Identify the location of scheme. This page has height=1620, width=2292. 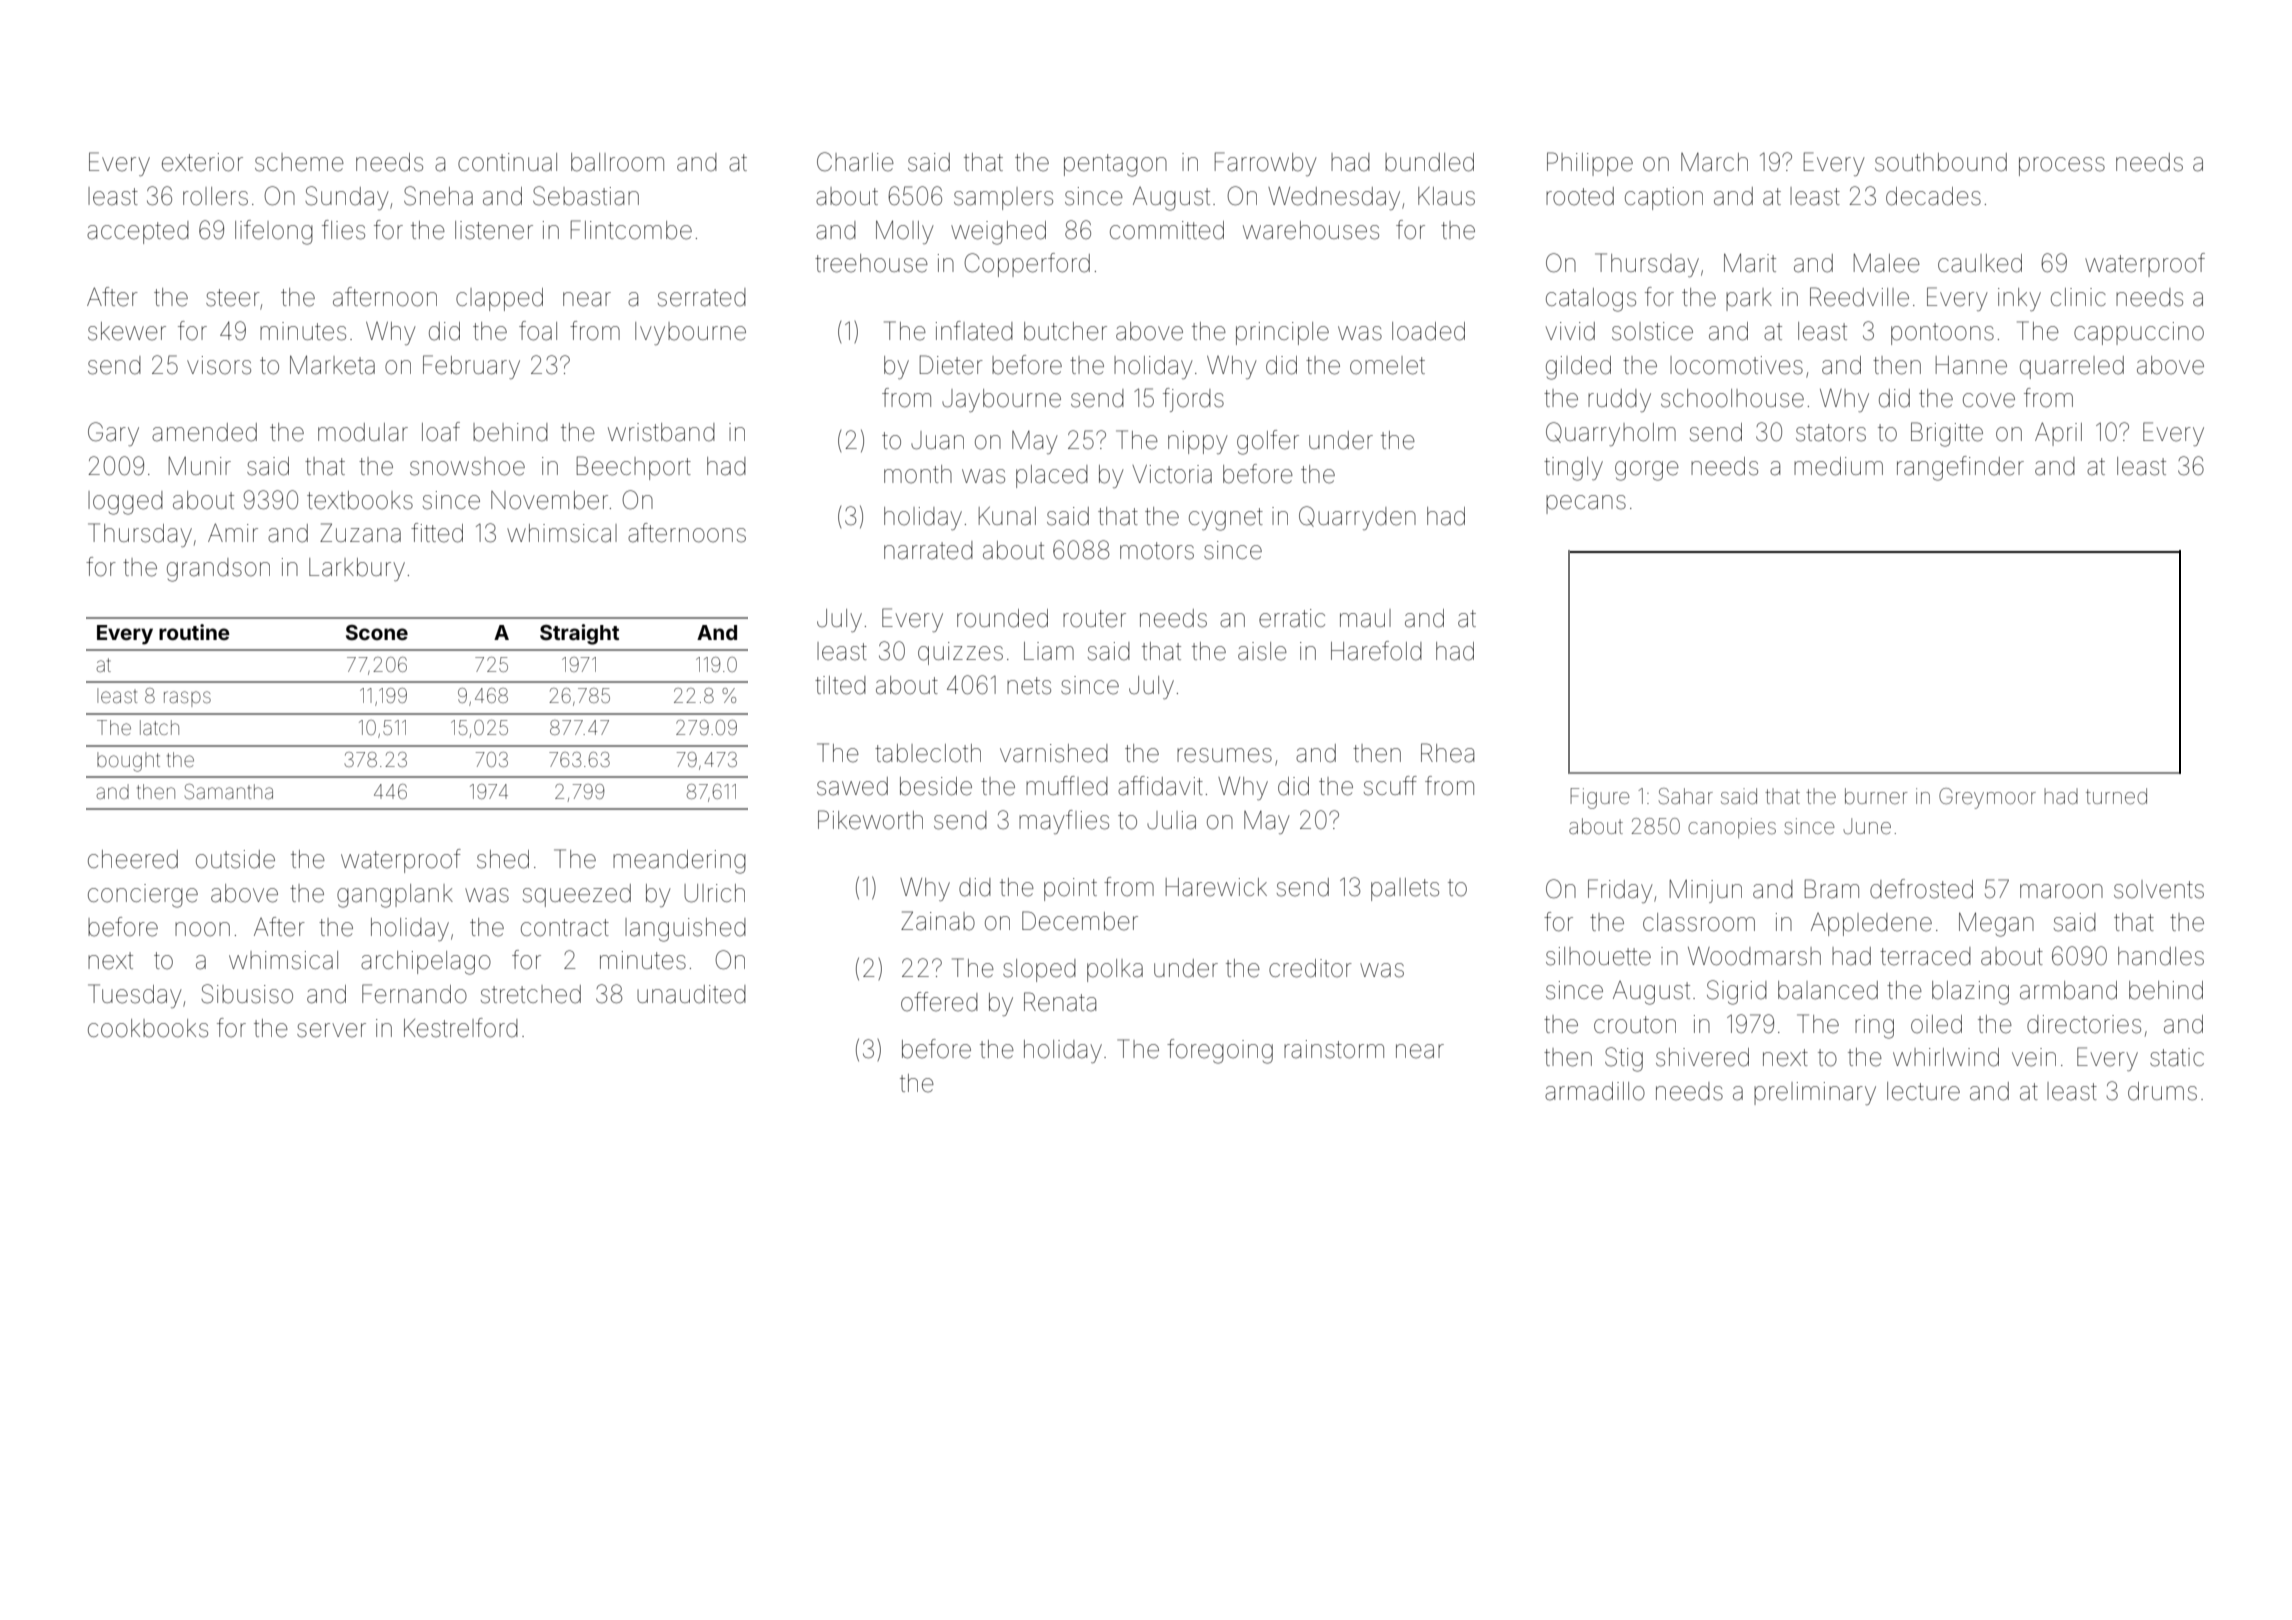
(299, 162).
